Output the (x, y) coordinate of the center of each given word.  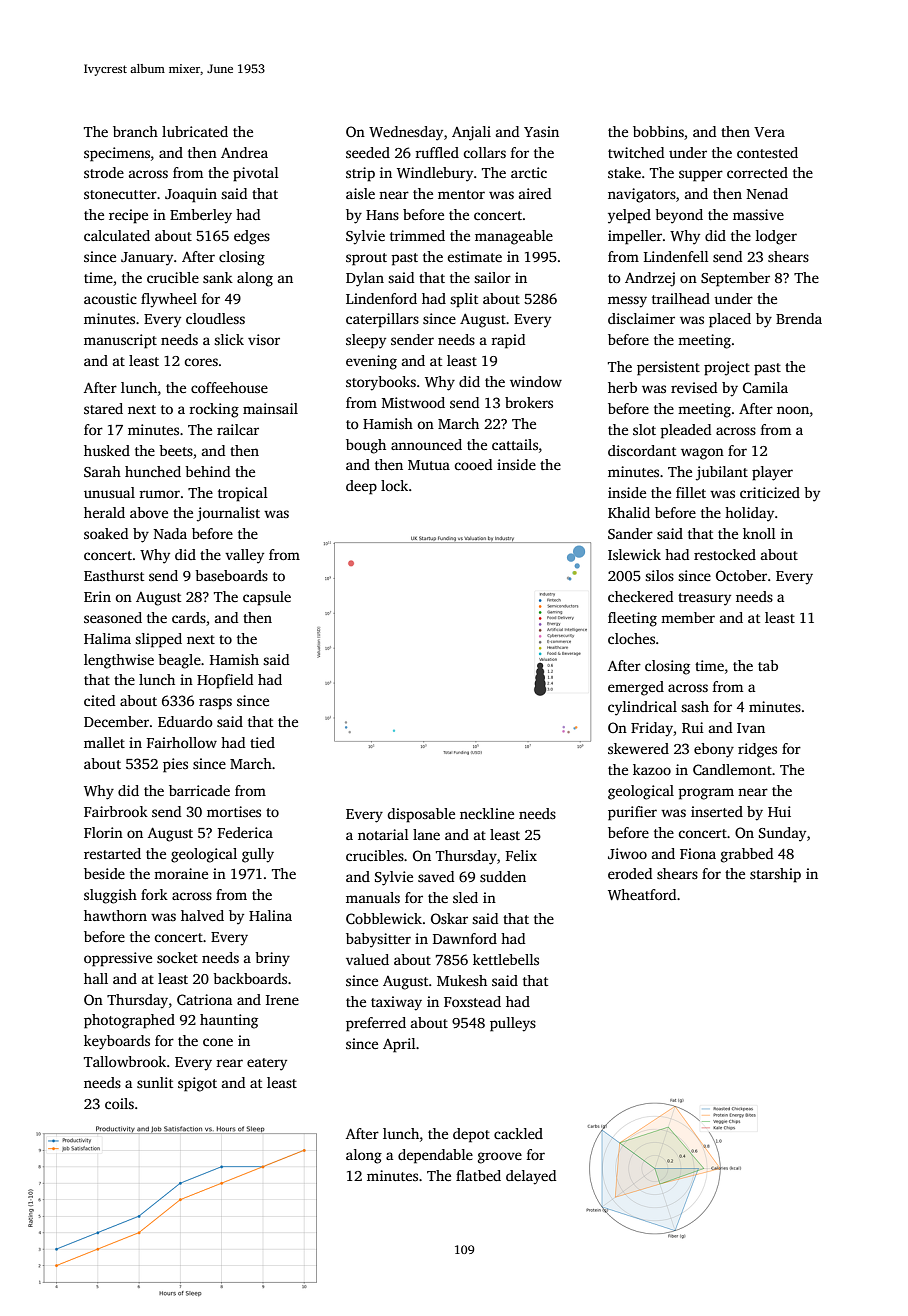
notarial (383, 834)
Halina (270, 915)
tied (262, 742)
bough (366, 446)
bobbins (658, 131)
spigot (197, 1084)
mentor (461, 194)
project (727, 368)
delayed (531, 1177)
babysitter (378, 940)
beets (176, 450)
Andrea (244, 152)
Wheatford (642, 894)
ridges (757, 750)
